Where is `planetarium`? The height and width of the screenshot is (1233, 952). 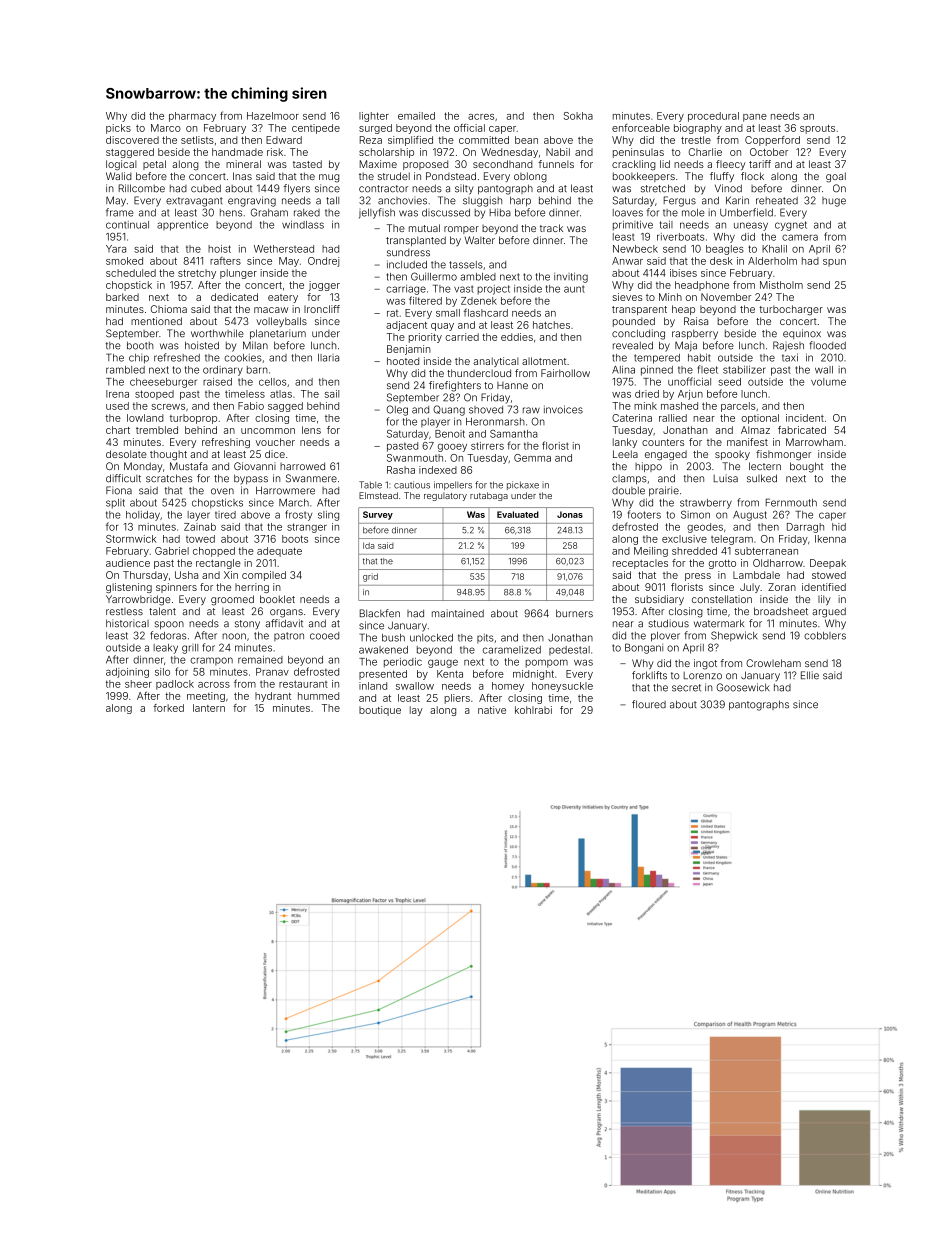 planetarium is located at coordinates (278, 334).
